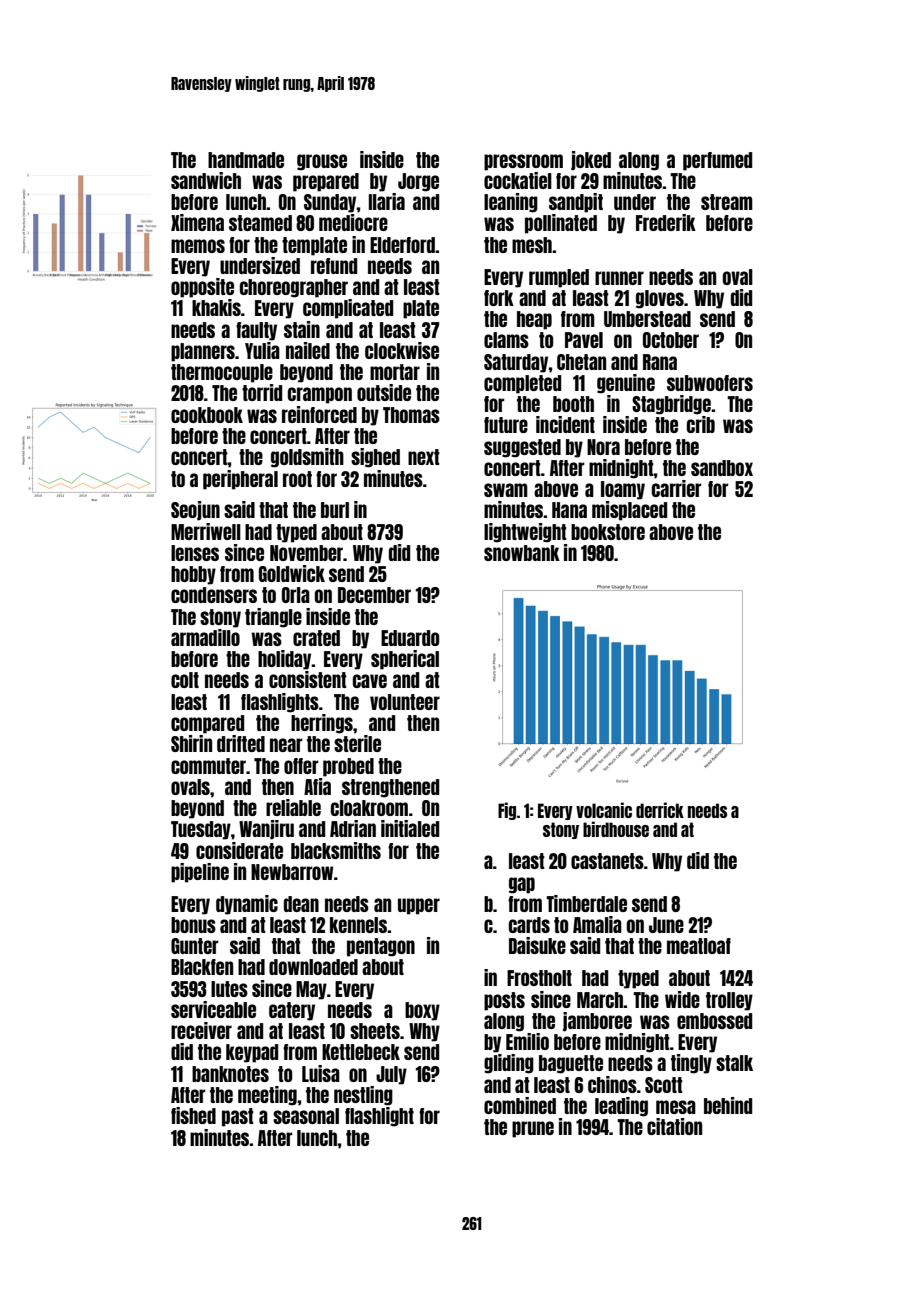  What do you see at coordinates (717, 161) in the image?
I see `perfumed` at bounding box center [717, 161].
